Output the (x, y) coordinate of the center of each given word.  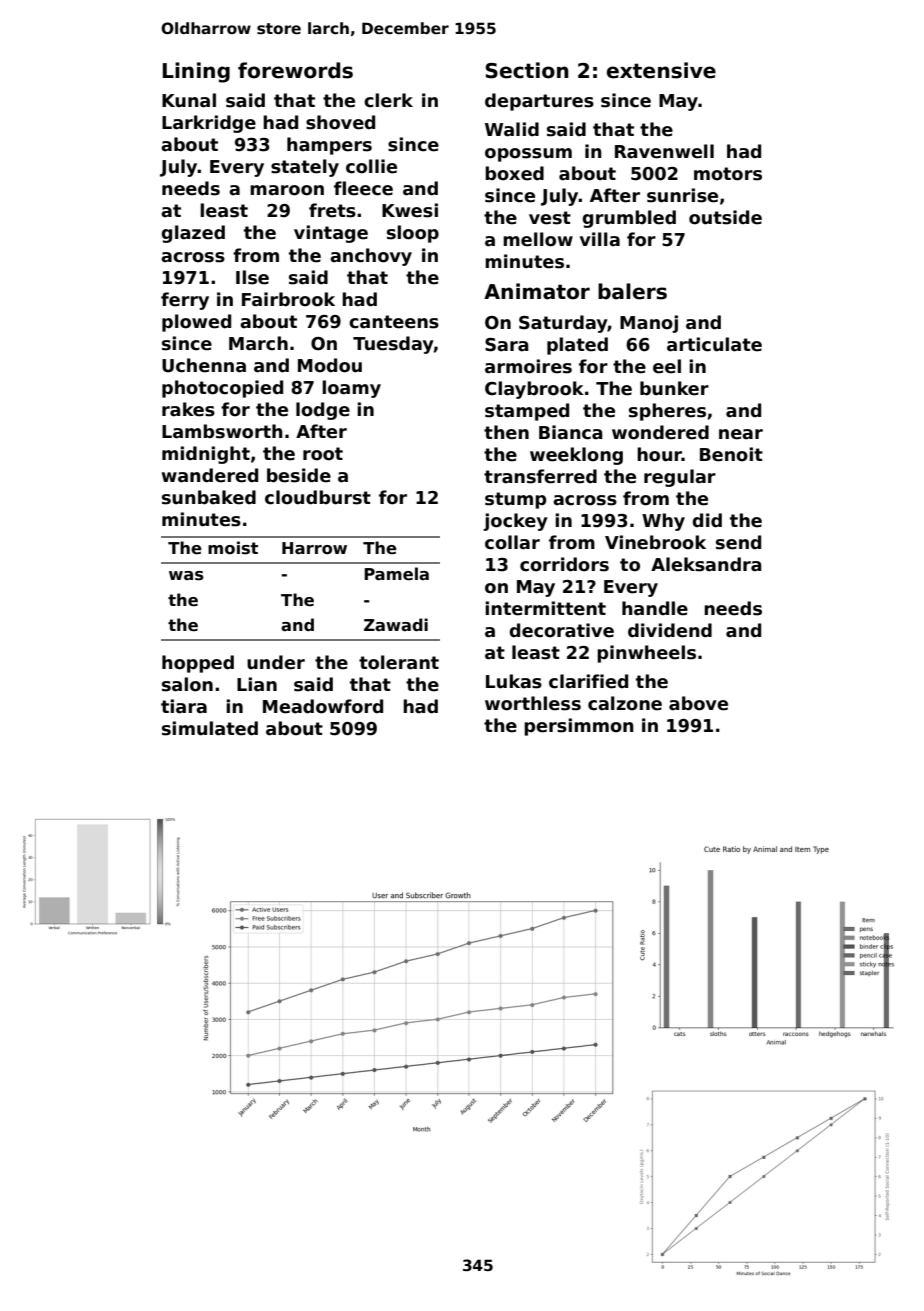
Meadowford (323, 706)
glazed (193, 234)
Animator (537, 291)
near (741, 434)
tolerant (399, 662)
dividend (670, 630)
